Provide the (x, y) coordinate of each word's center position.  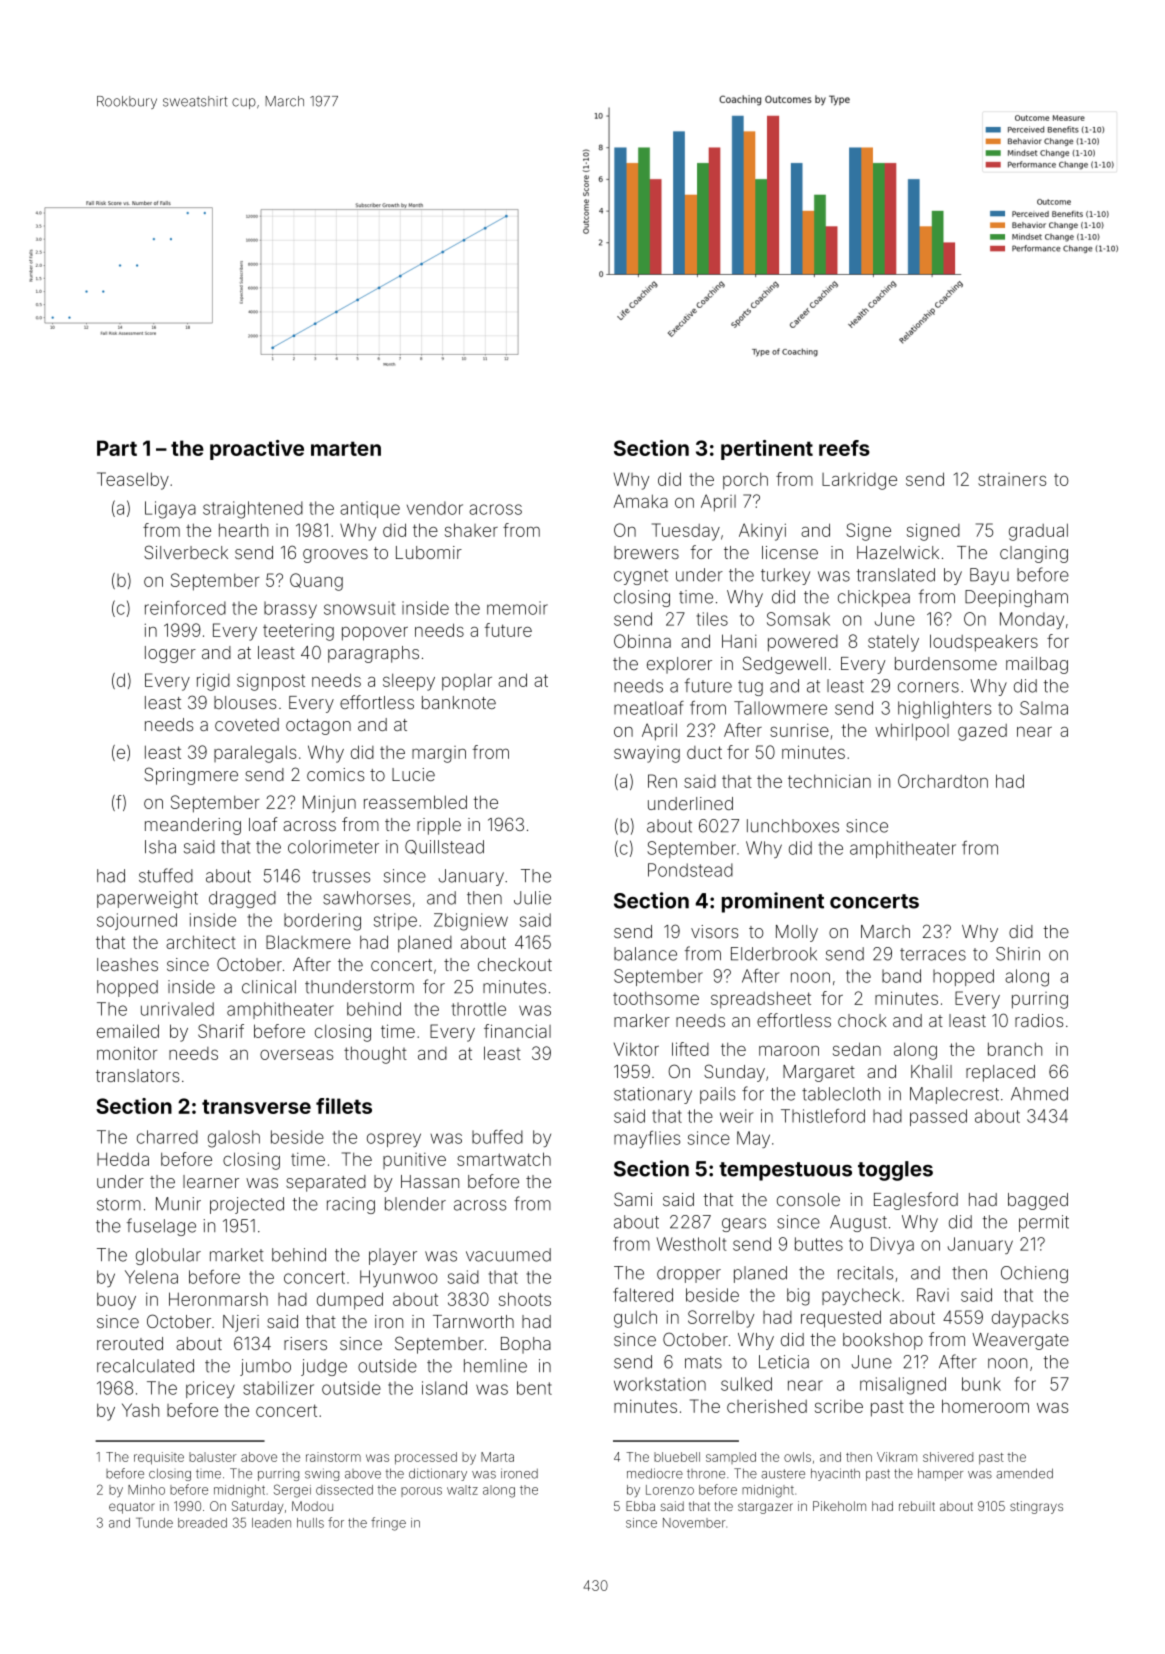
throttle (479, 1009)
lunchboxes (793, 826)
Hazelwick (898, 552)
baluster (213, 1457)
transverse (256, 1106)
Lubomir (429, 552)
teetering (298, 632)
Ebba (640, 1506)
